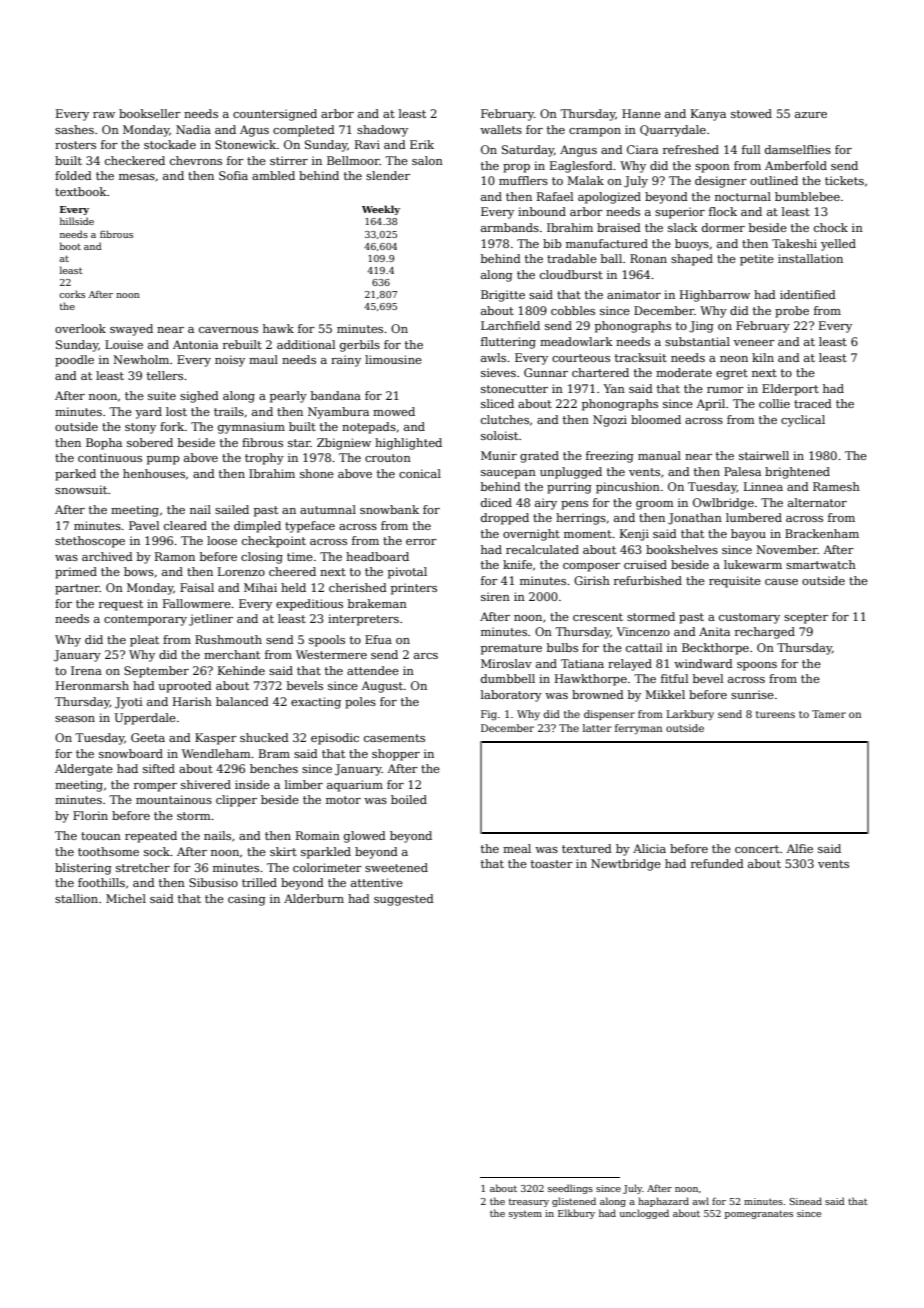 Image resolution: width=924 pixels, height=1308 pixels. I want to click on brightened, so click(797, 473).
